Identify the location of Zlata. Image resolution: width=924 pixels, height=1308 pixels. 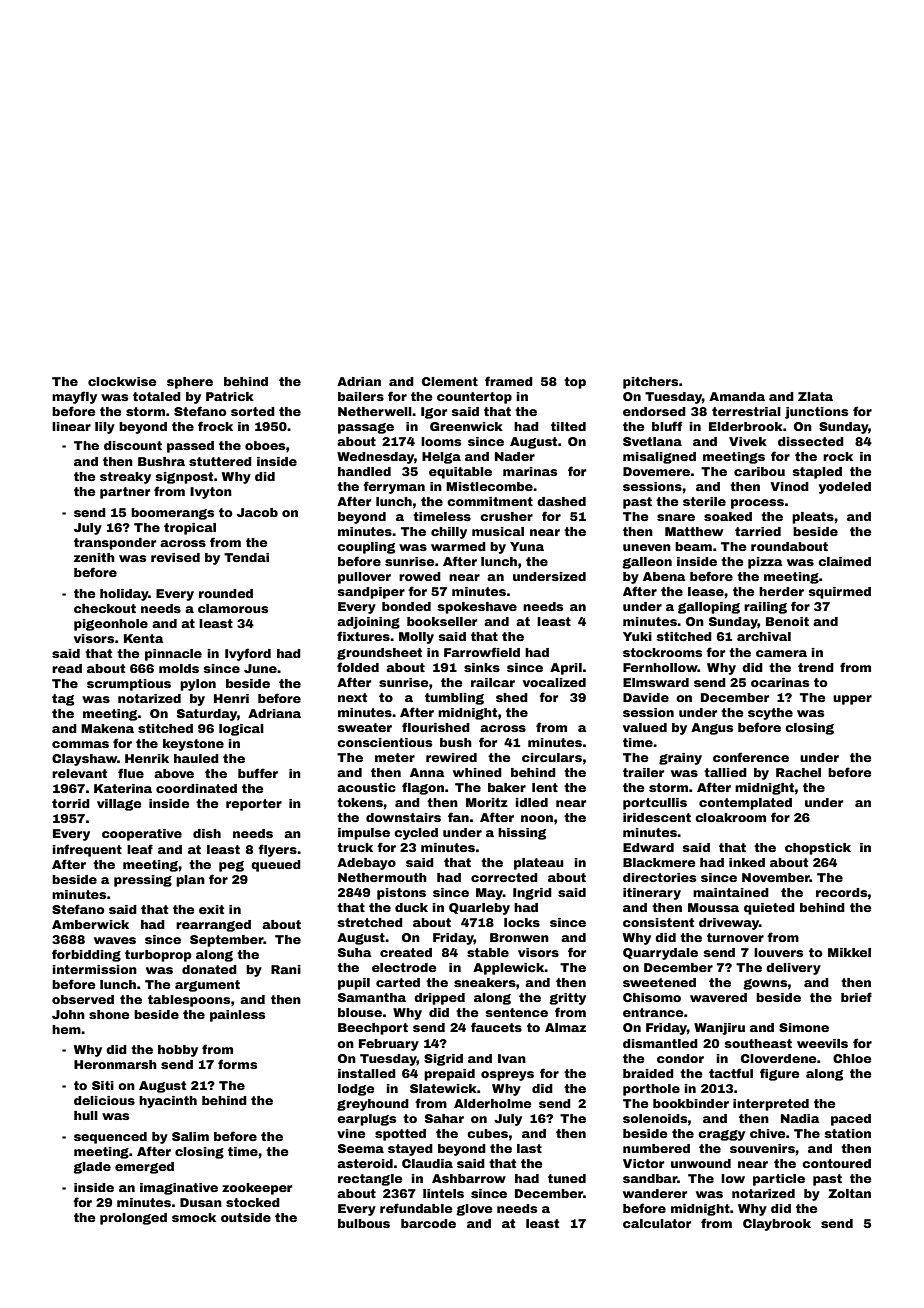
(815, 396).
